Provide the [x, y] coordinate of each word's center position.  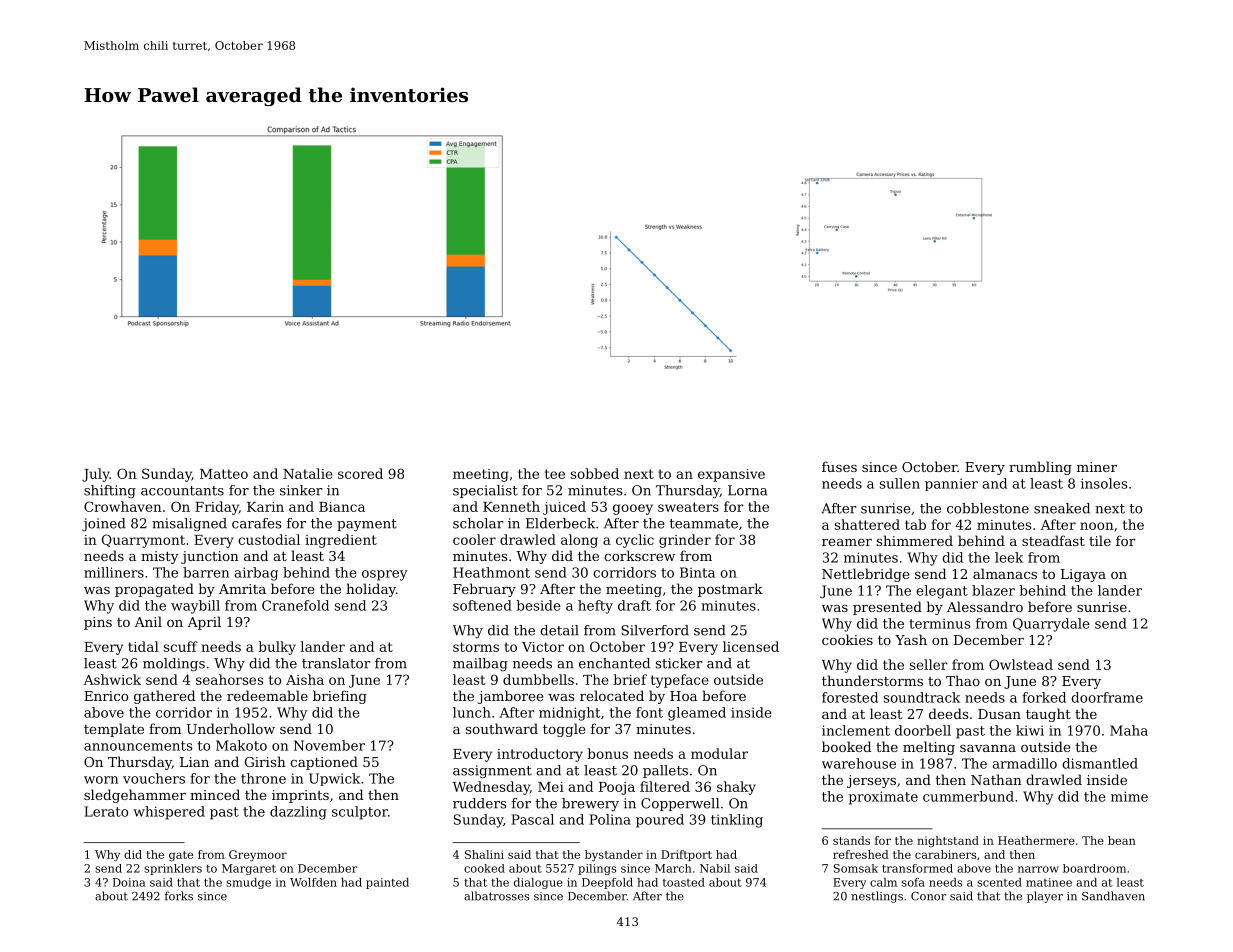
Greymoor [258, 856]
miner [1097, 467]
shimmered [915, 540]
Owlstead [1021, 664]
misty [160, 557]
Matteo [224, 474]
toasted [684, 882]
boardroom [1094, 868]
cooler [474, 539]
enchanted [614, 663]
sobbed [595, 473]
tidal [143, 646]
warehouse [859, 763]
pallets [665, 771]
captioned [324, 763]
